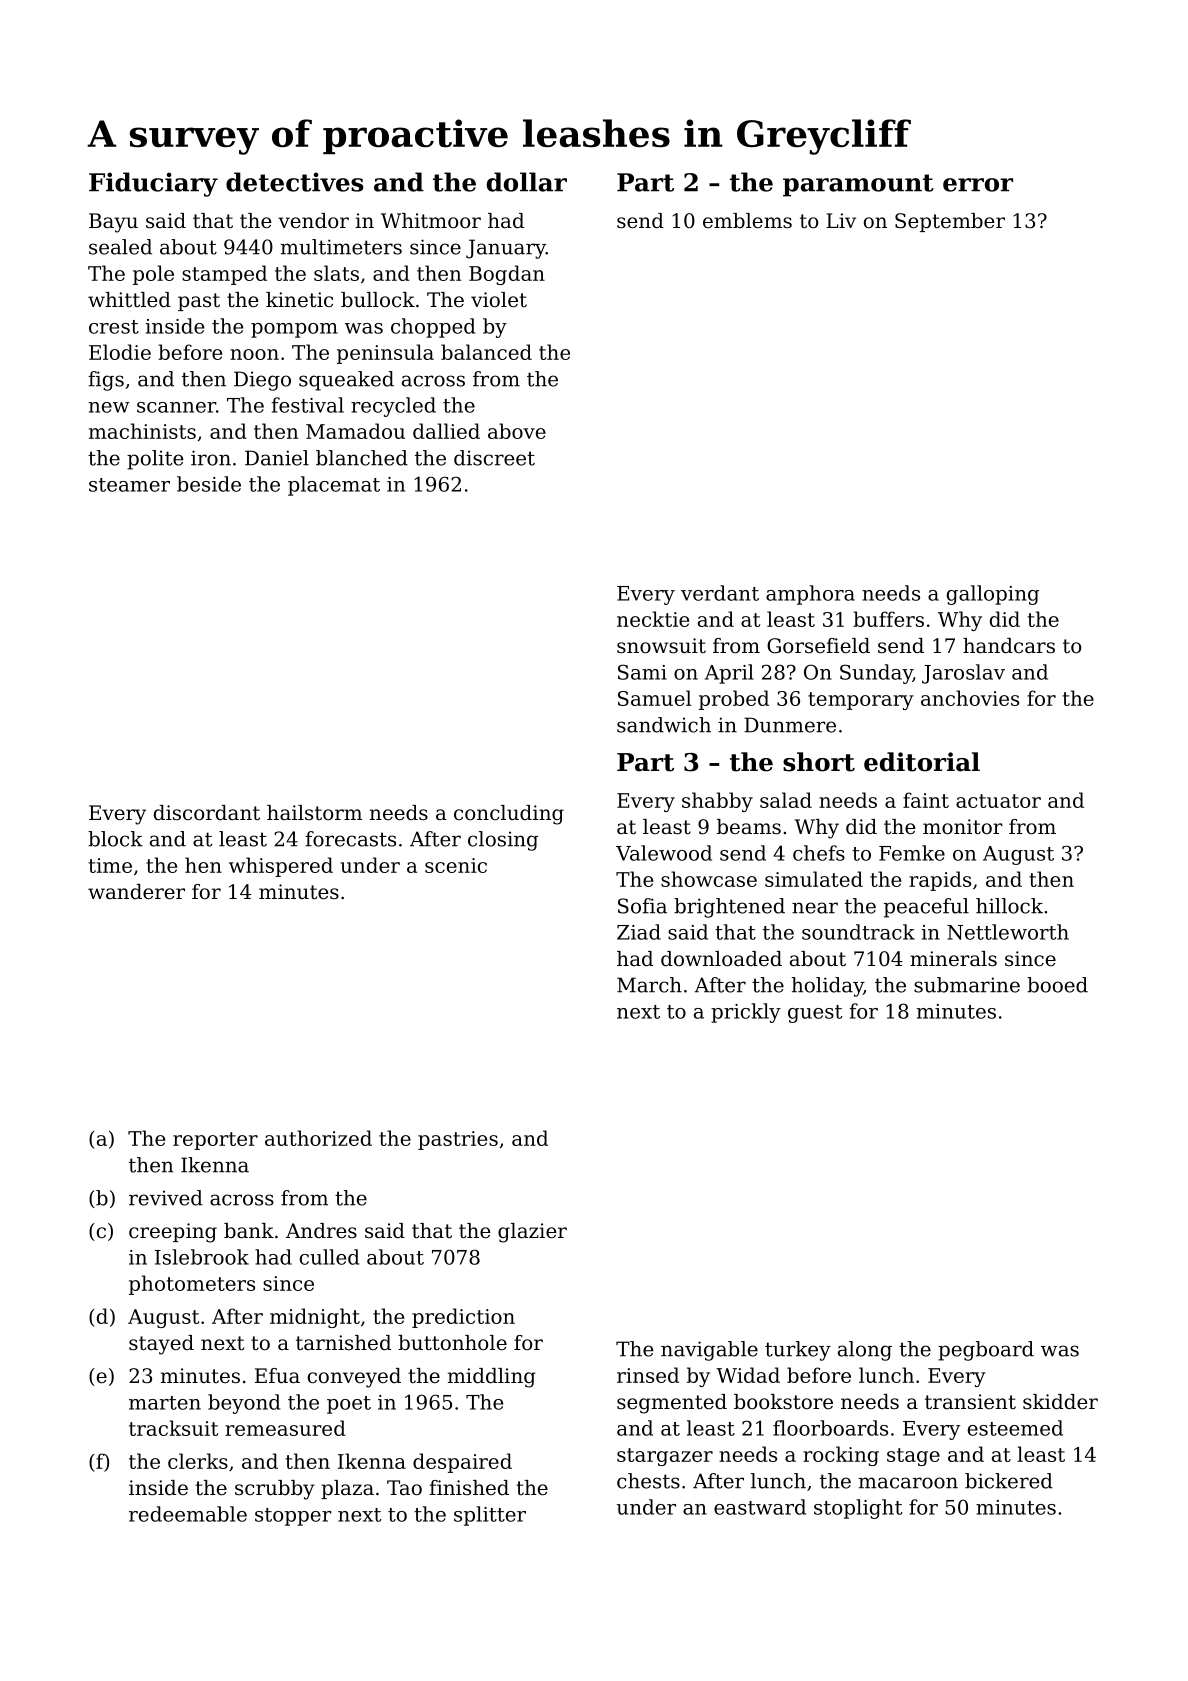 The height and width of the screenshot is (1681, 1188). What do you see at coordinates (1057, 985) in the screenshot?
I see `booed` at bounding box center [1057, 985].
